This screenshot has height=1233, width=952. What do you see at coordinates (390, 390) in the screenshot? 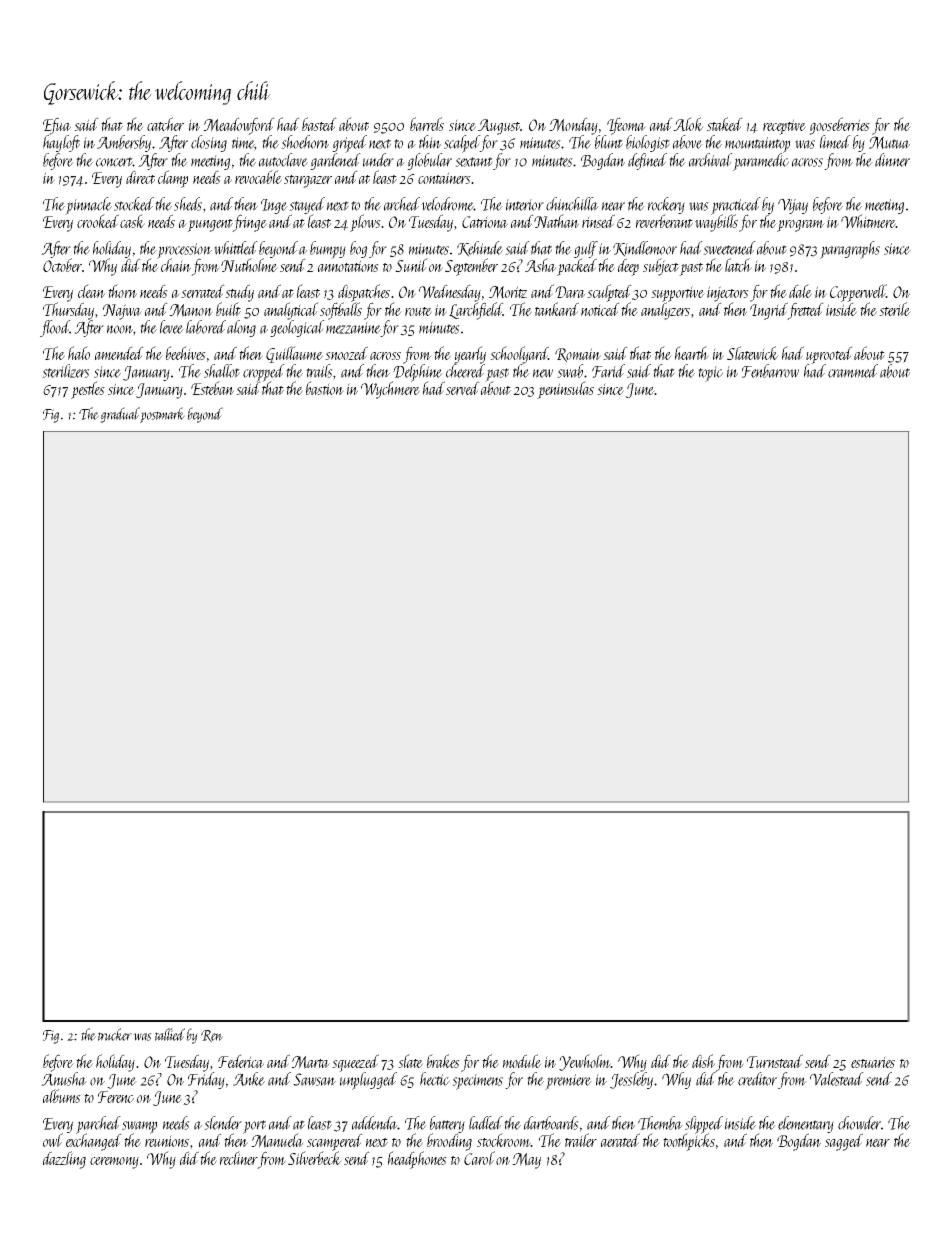
I see `Wychmere` at bounding box center [390, 390].
